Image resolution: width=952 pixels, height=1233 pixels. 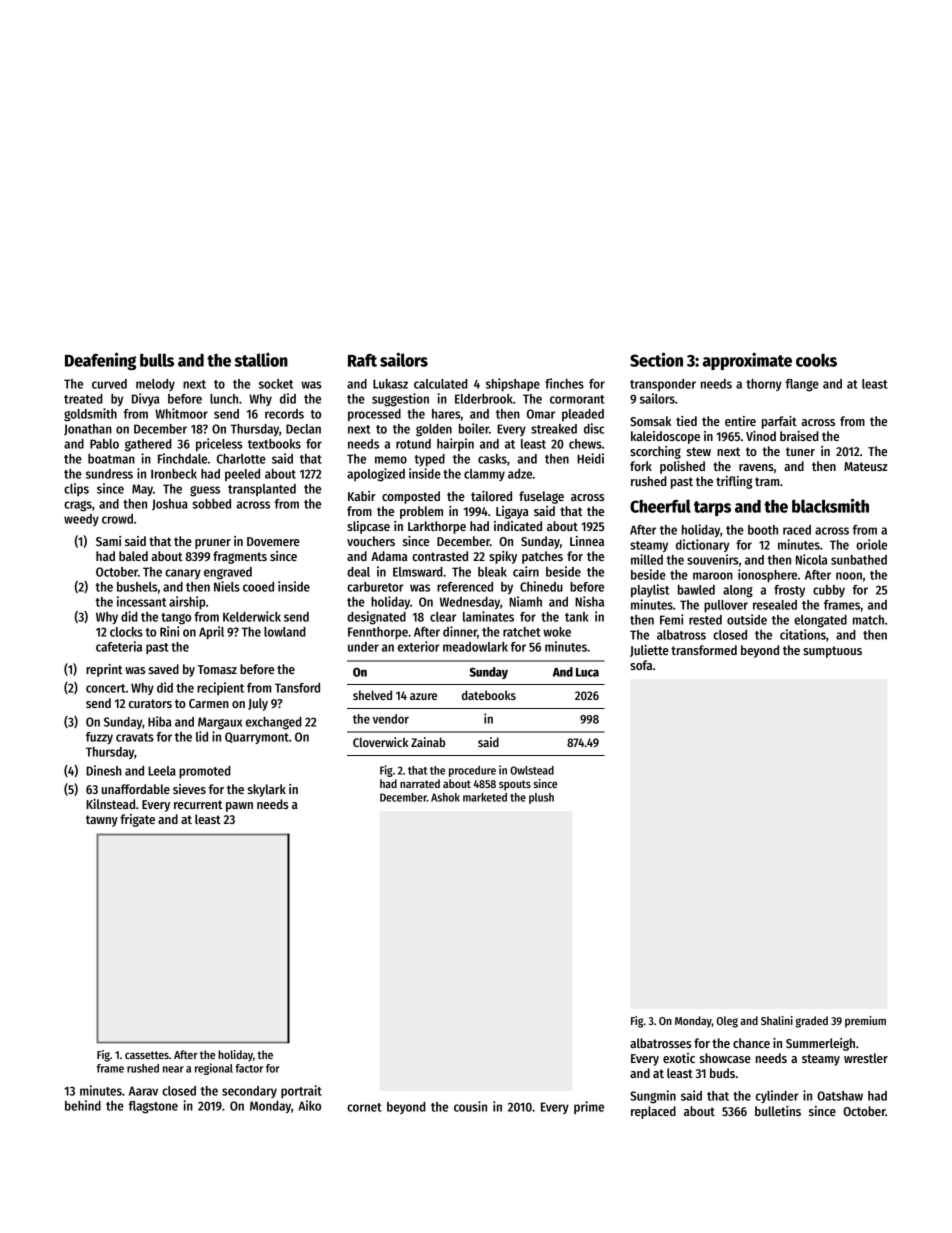 I want to click on weedy, so click(x=81, y=520).
